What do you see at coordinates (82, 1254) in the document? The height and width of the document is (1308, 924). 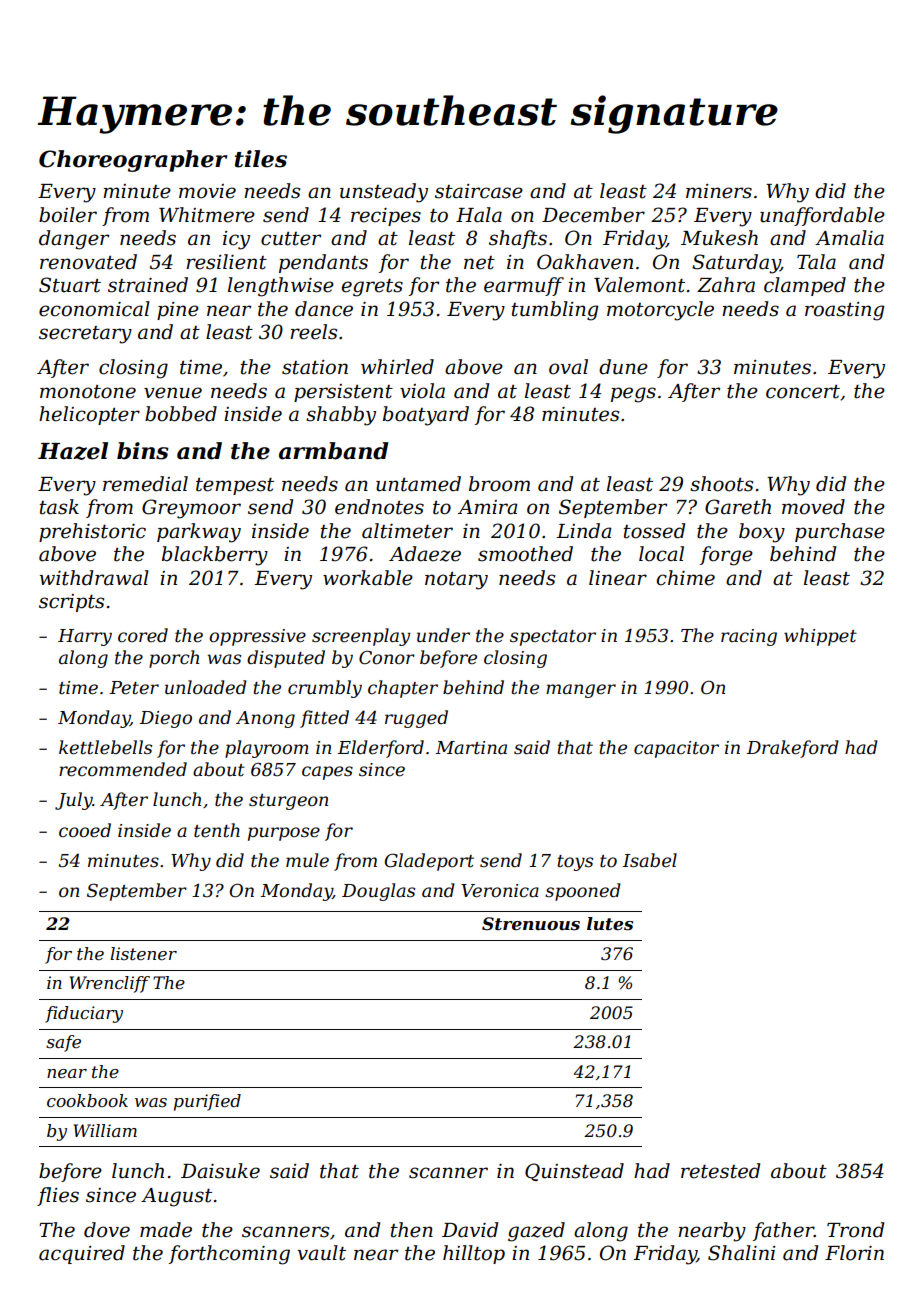 I see `acquired` at bounding box center [82, 1254].
